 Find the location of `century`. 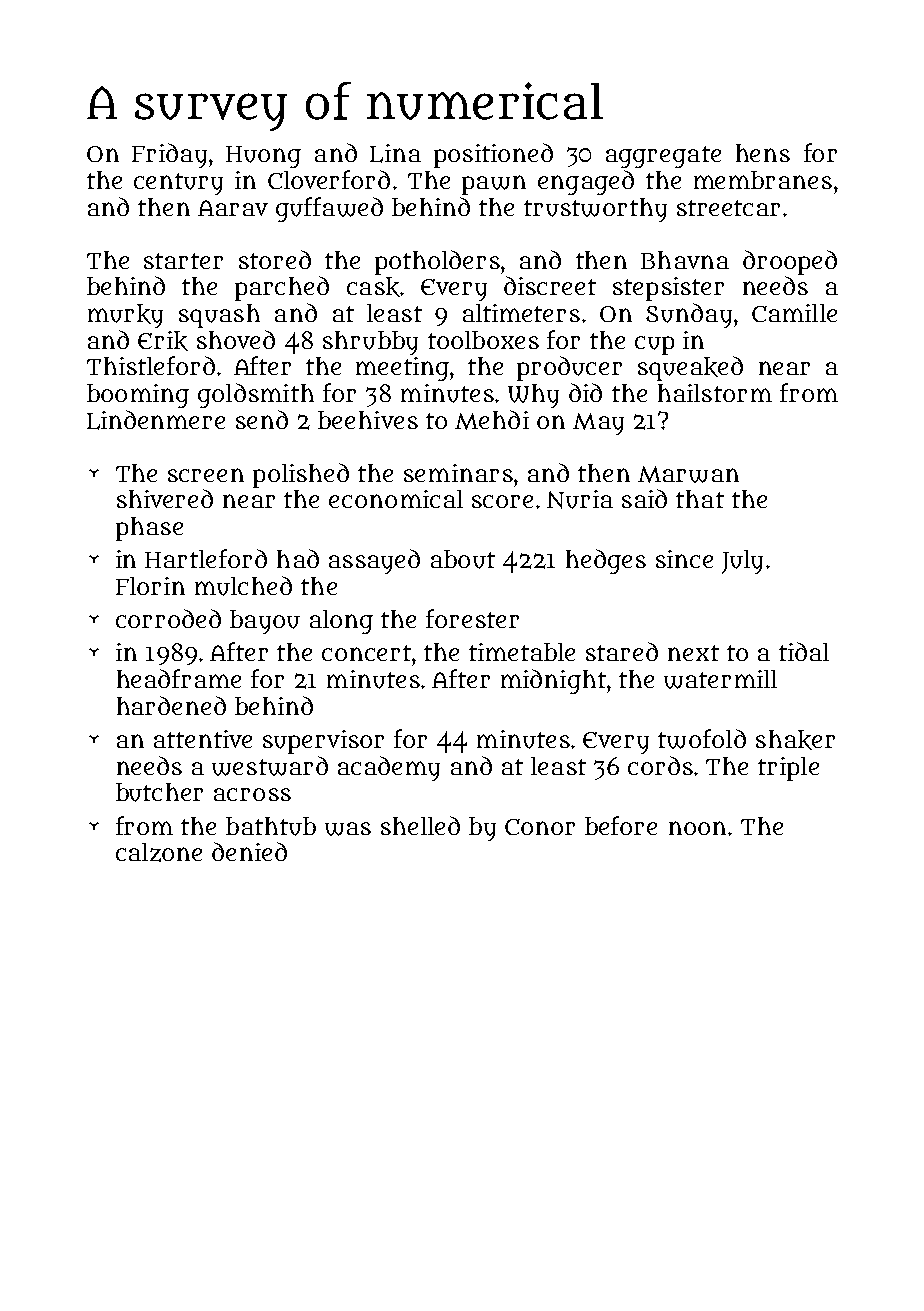

century is located at coordinates (178, 184).
